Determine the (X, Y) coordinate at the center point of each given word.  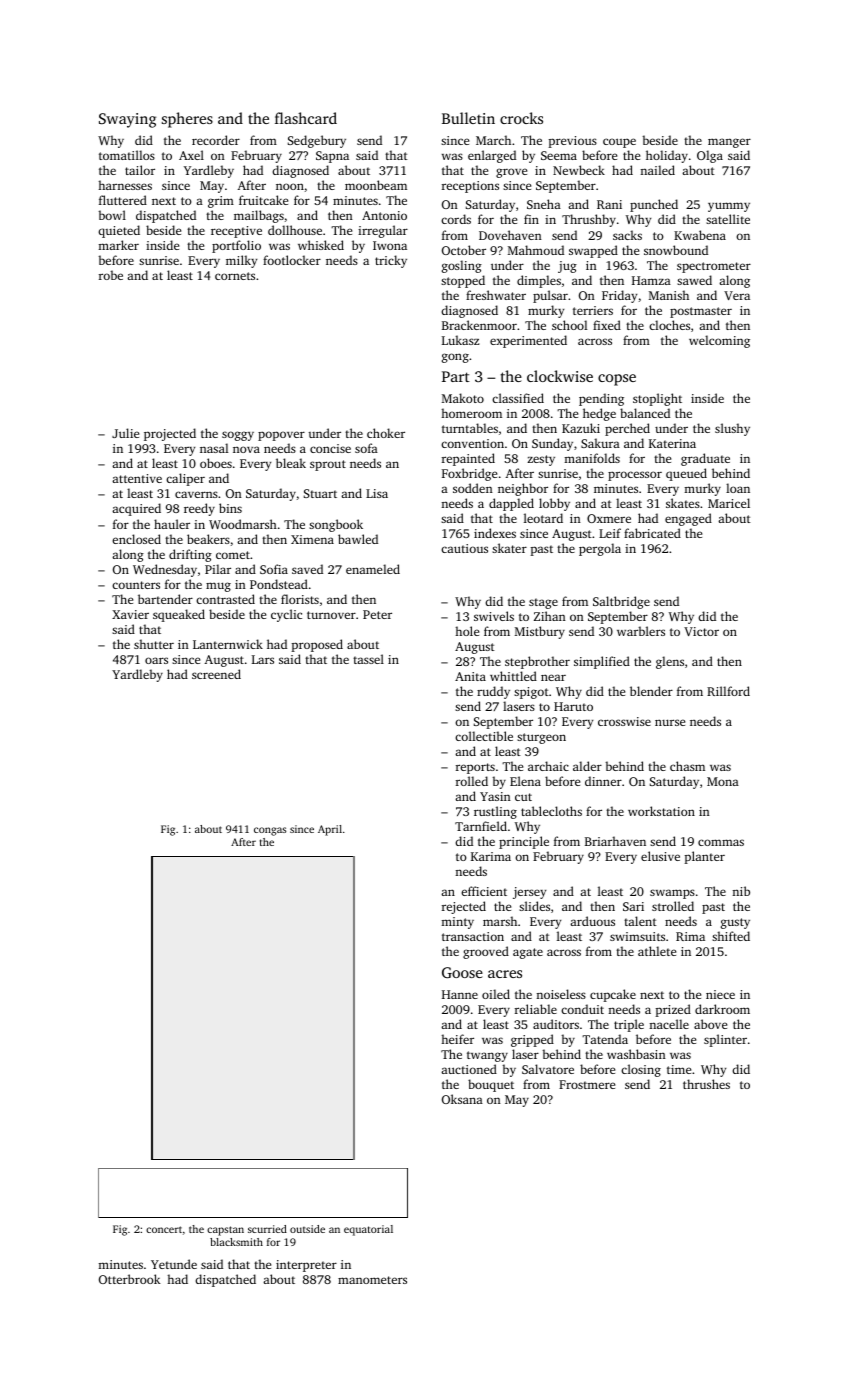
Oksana (462, 1099)
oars (156, 660)
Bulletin (468, 118)
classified (518, 398)
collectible (484, 736)
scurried (267, 1229)
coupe (619, 143)
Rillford (728, 691)
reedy (199, 509)
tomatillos (127, 155)
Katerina (672, 443)
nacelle (669, 1024)
